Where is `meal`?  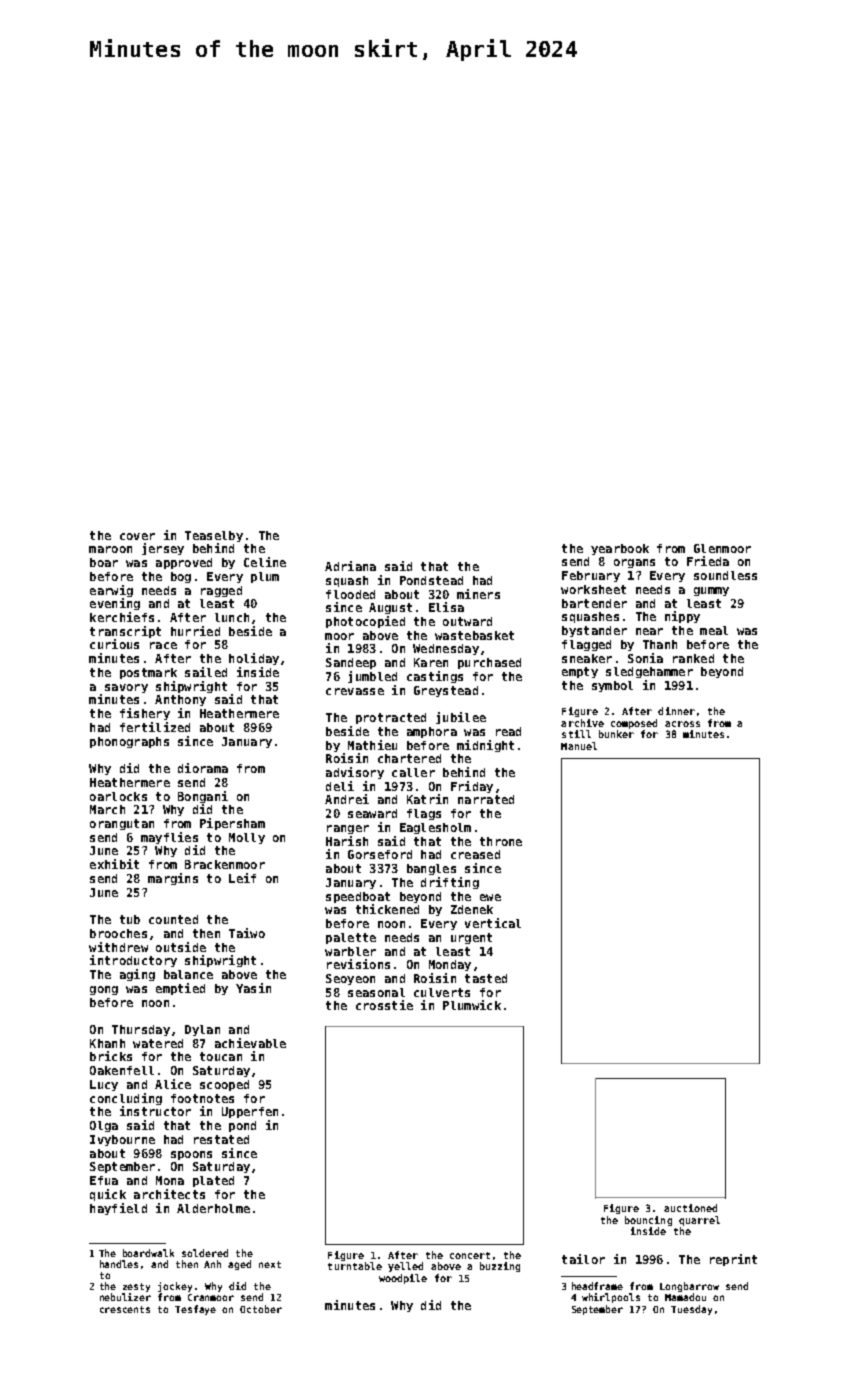
meal is located at coordinates (714, 630).
